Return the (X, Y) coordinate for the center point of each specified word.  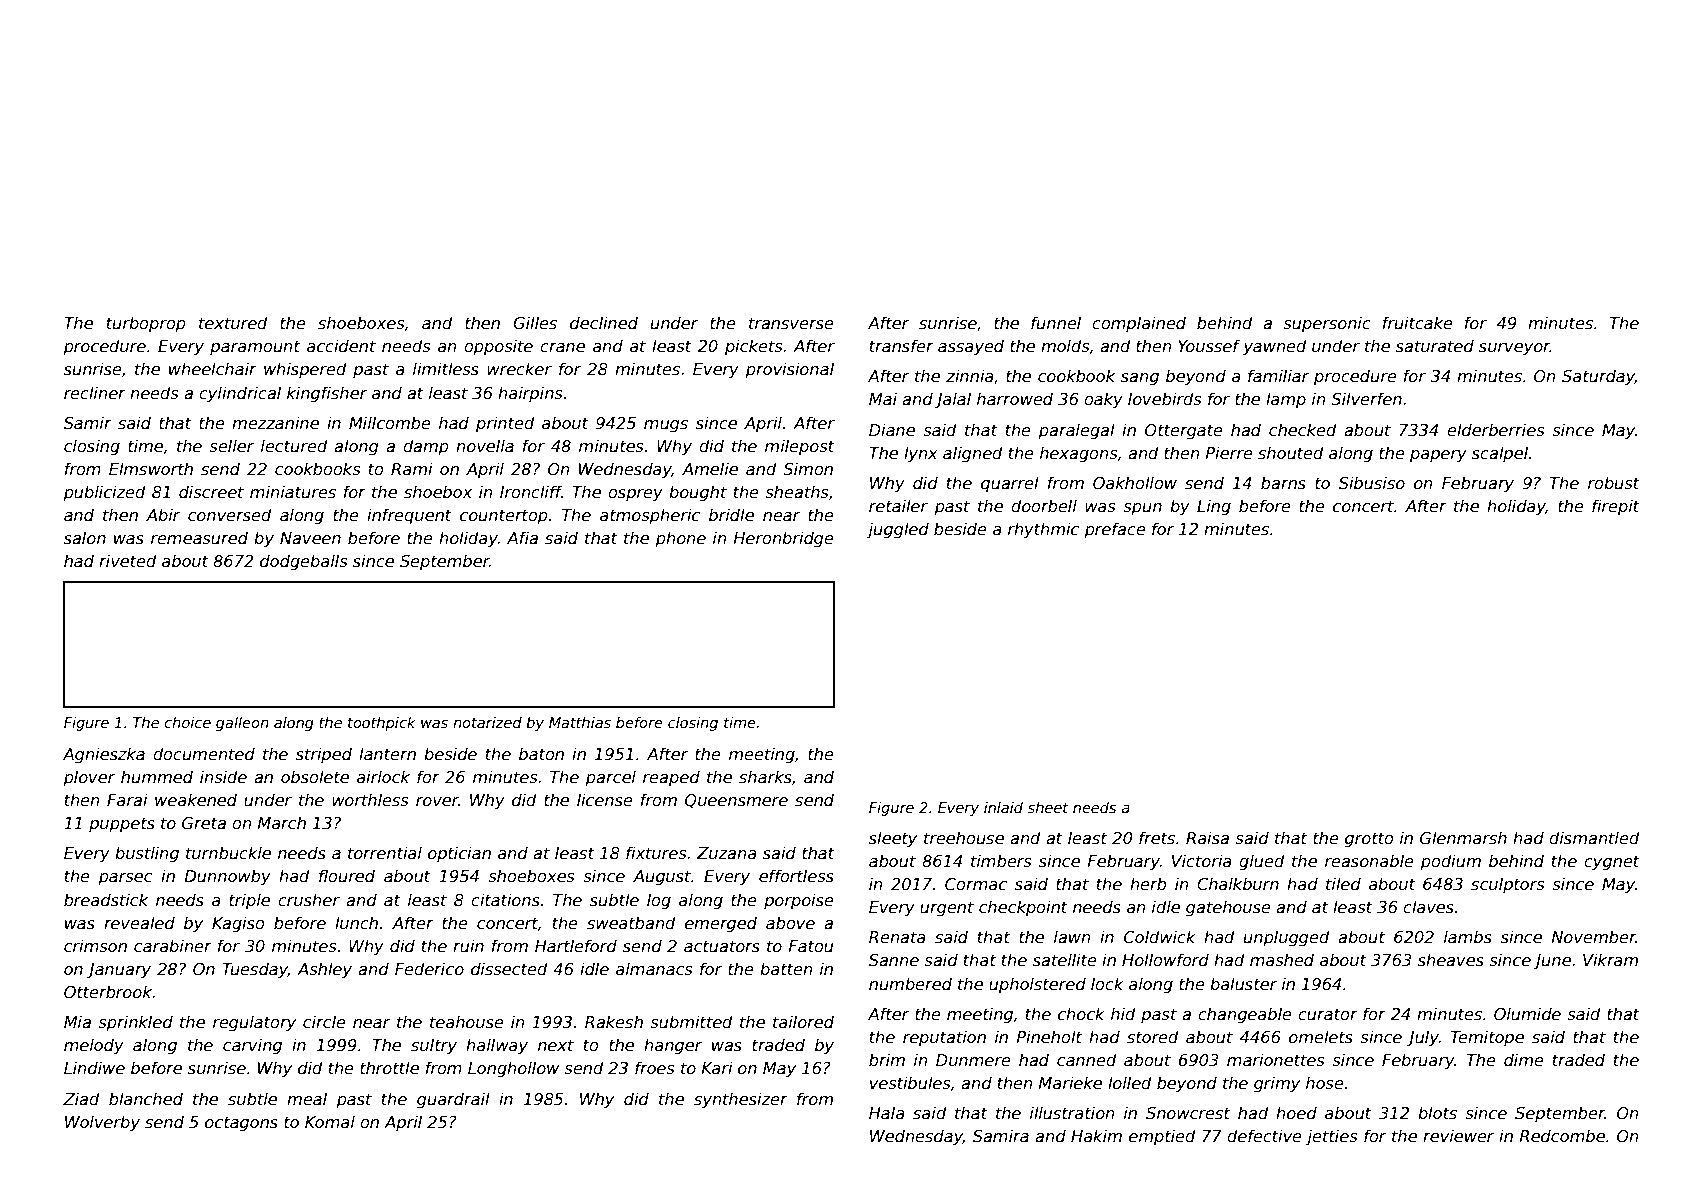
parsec (125, 879)
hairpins (530, 394)
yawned (1275, 347)
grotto (1369, 840)
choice (187, 722)
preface (1115, 530)
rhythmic (1043, 530)
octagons (241, 1124)
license (605, 800)
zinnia (970, 375)
